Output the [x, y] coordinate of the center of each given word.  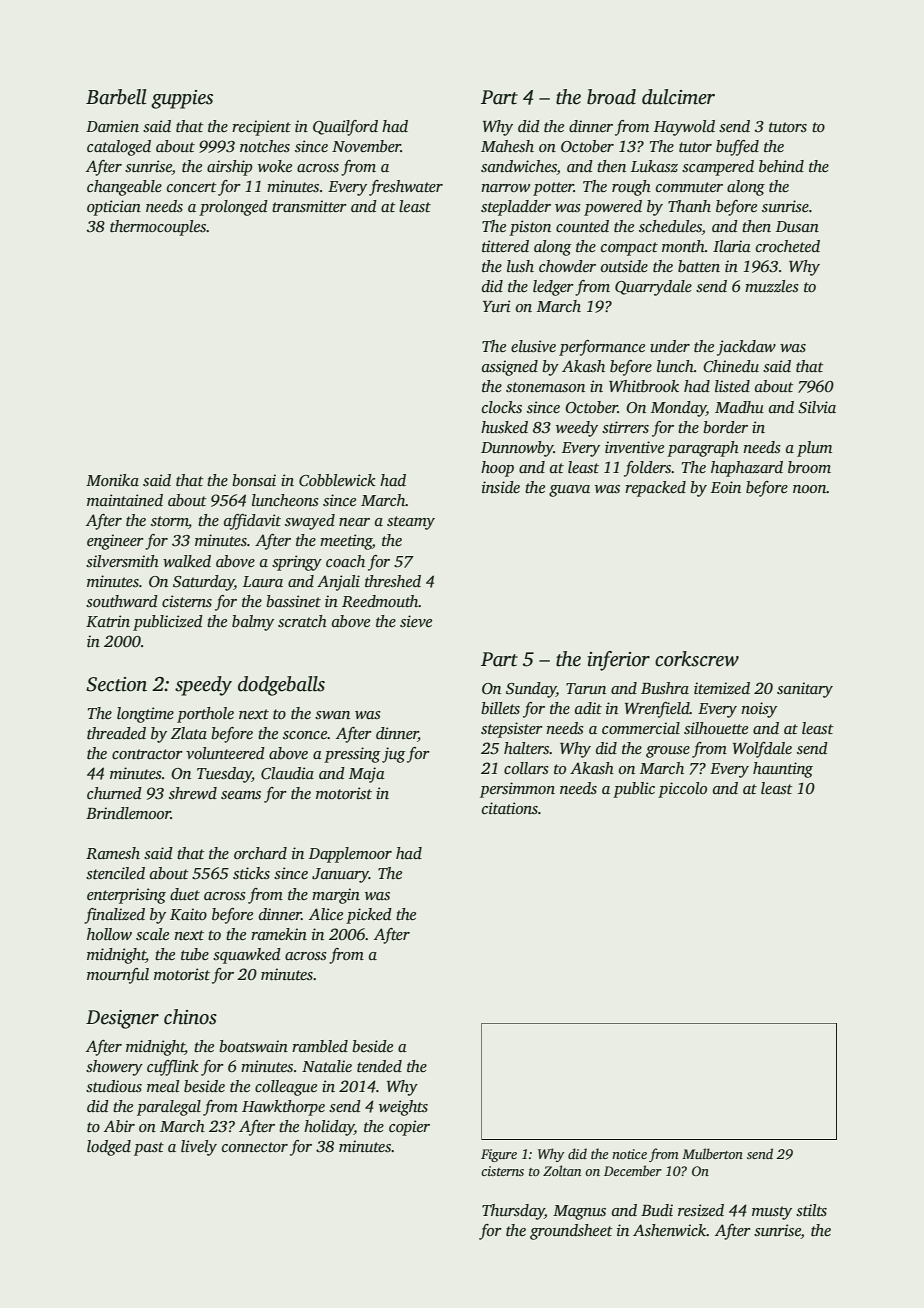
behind [781, 166]
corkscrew [697, 659]
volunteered [225, 753]
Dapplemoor [350, 855]
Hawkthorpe [283, 1108]
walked [187, 561]
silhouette [716, 728]
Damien [112, 126]
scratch [302, 621]
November [366, 146]
